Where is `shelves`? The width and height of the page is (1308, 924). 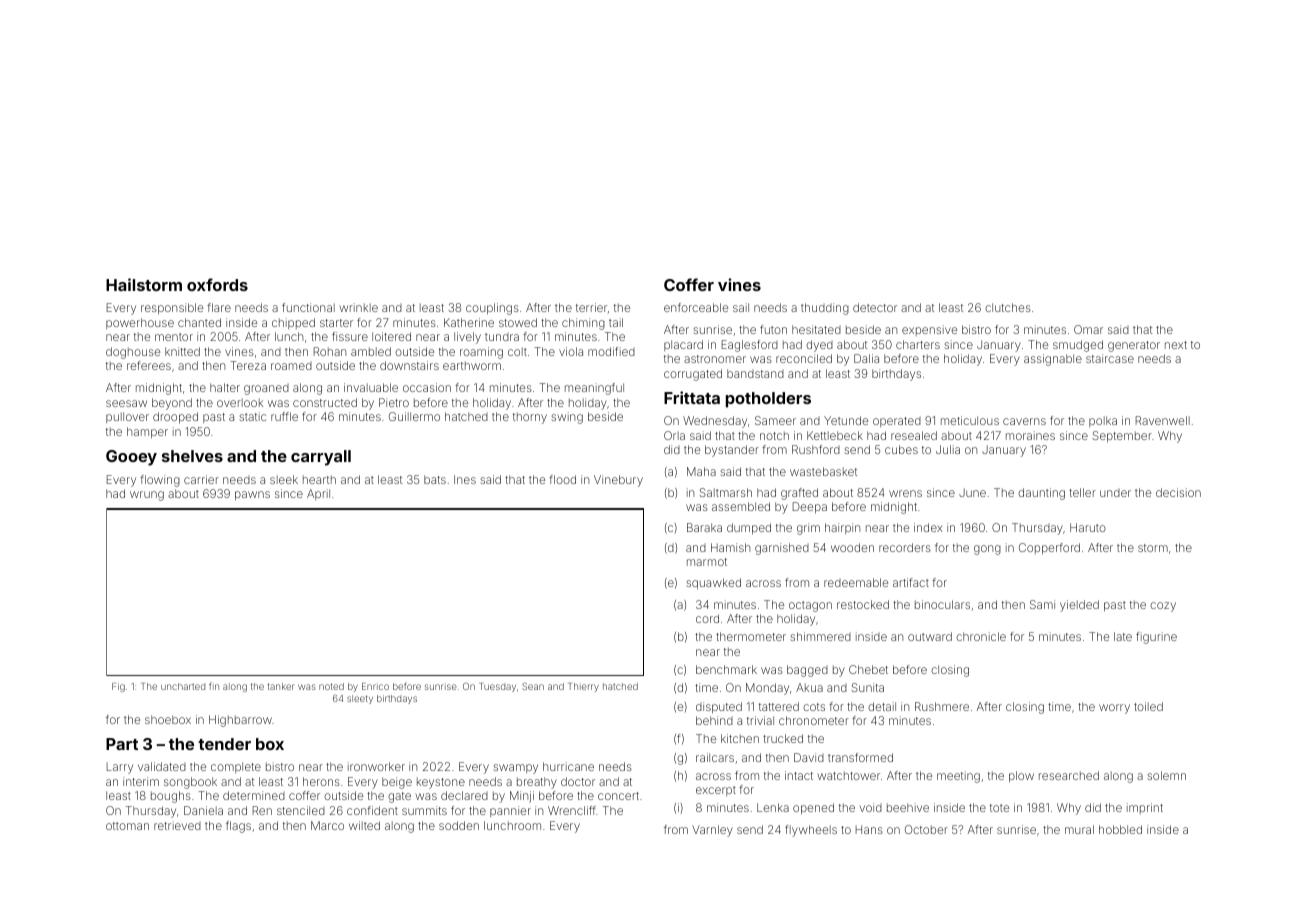
shelves is located at coordinates (192, 456).
